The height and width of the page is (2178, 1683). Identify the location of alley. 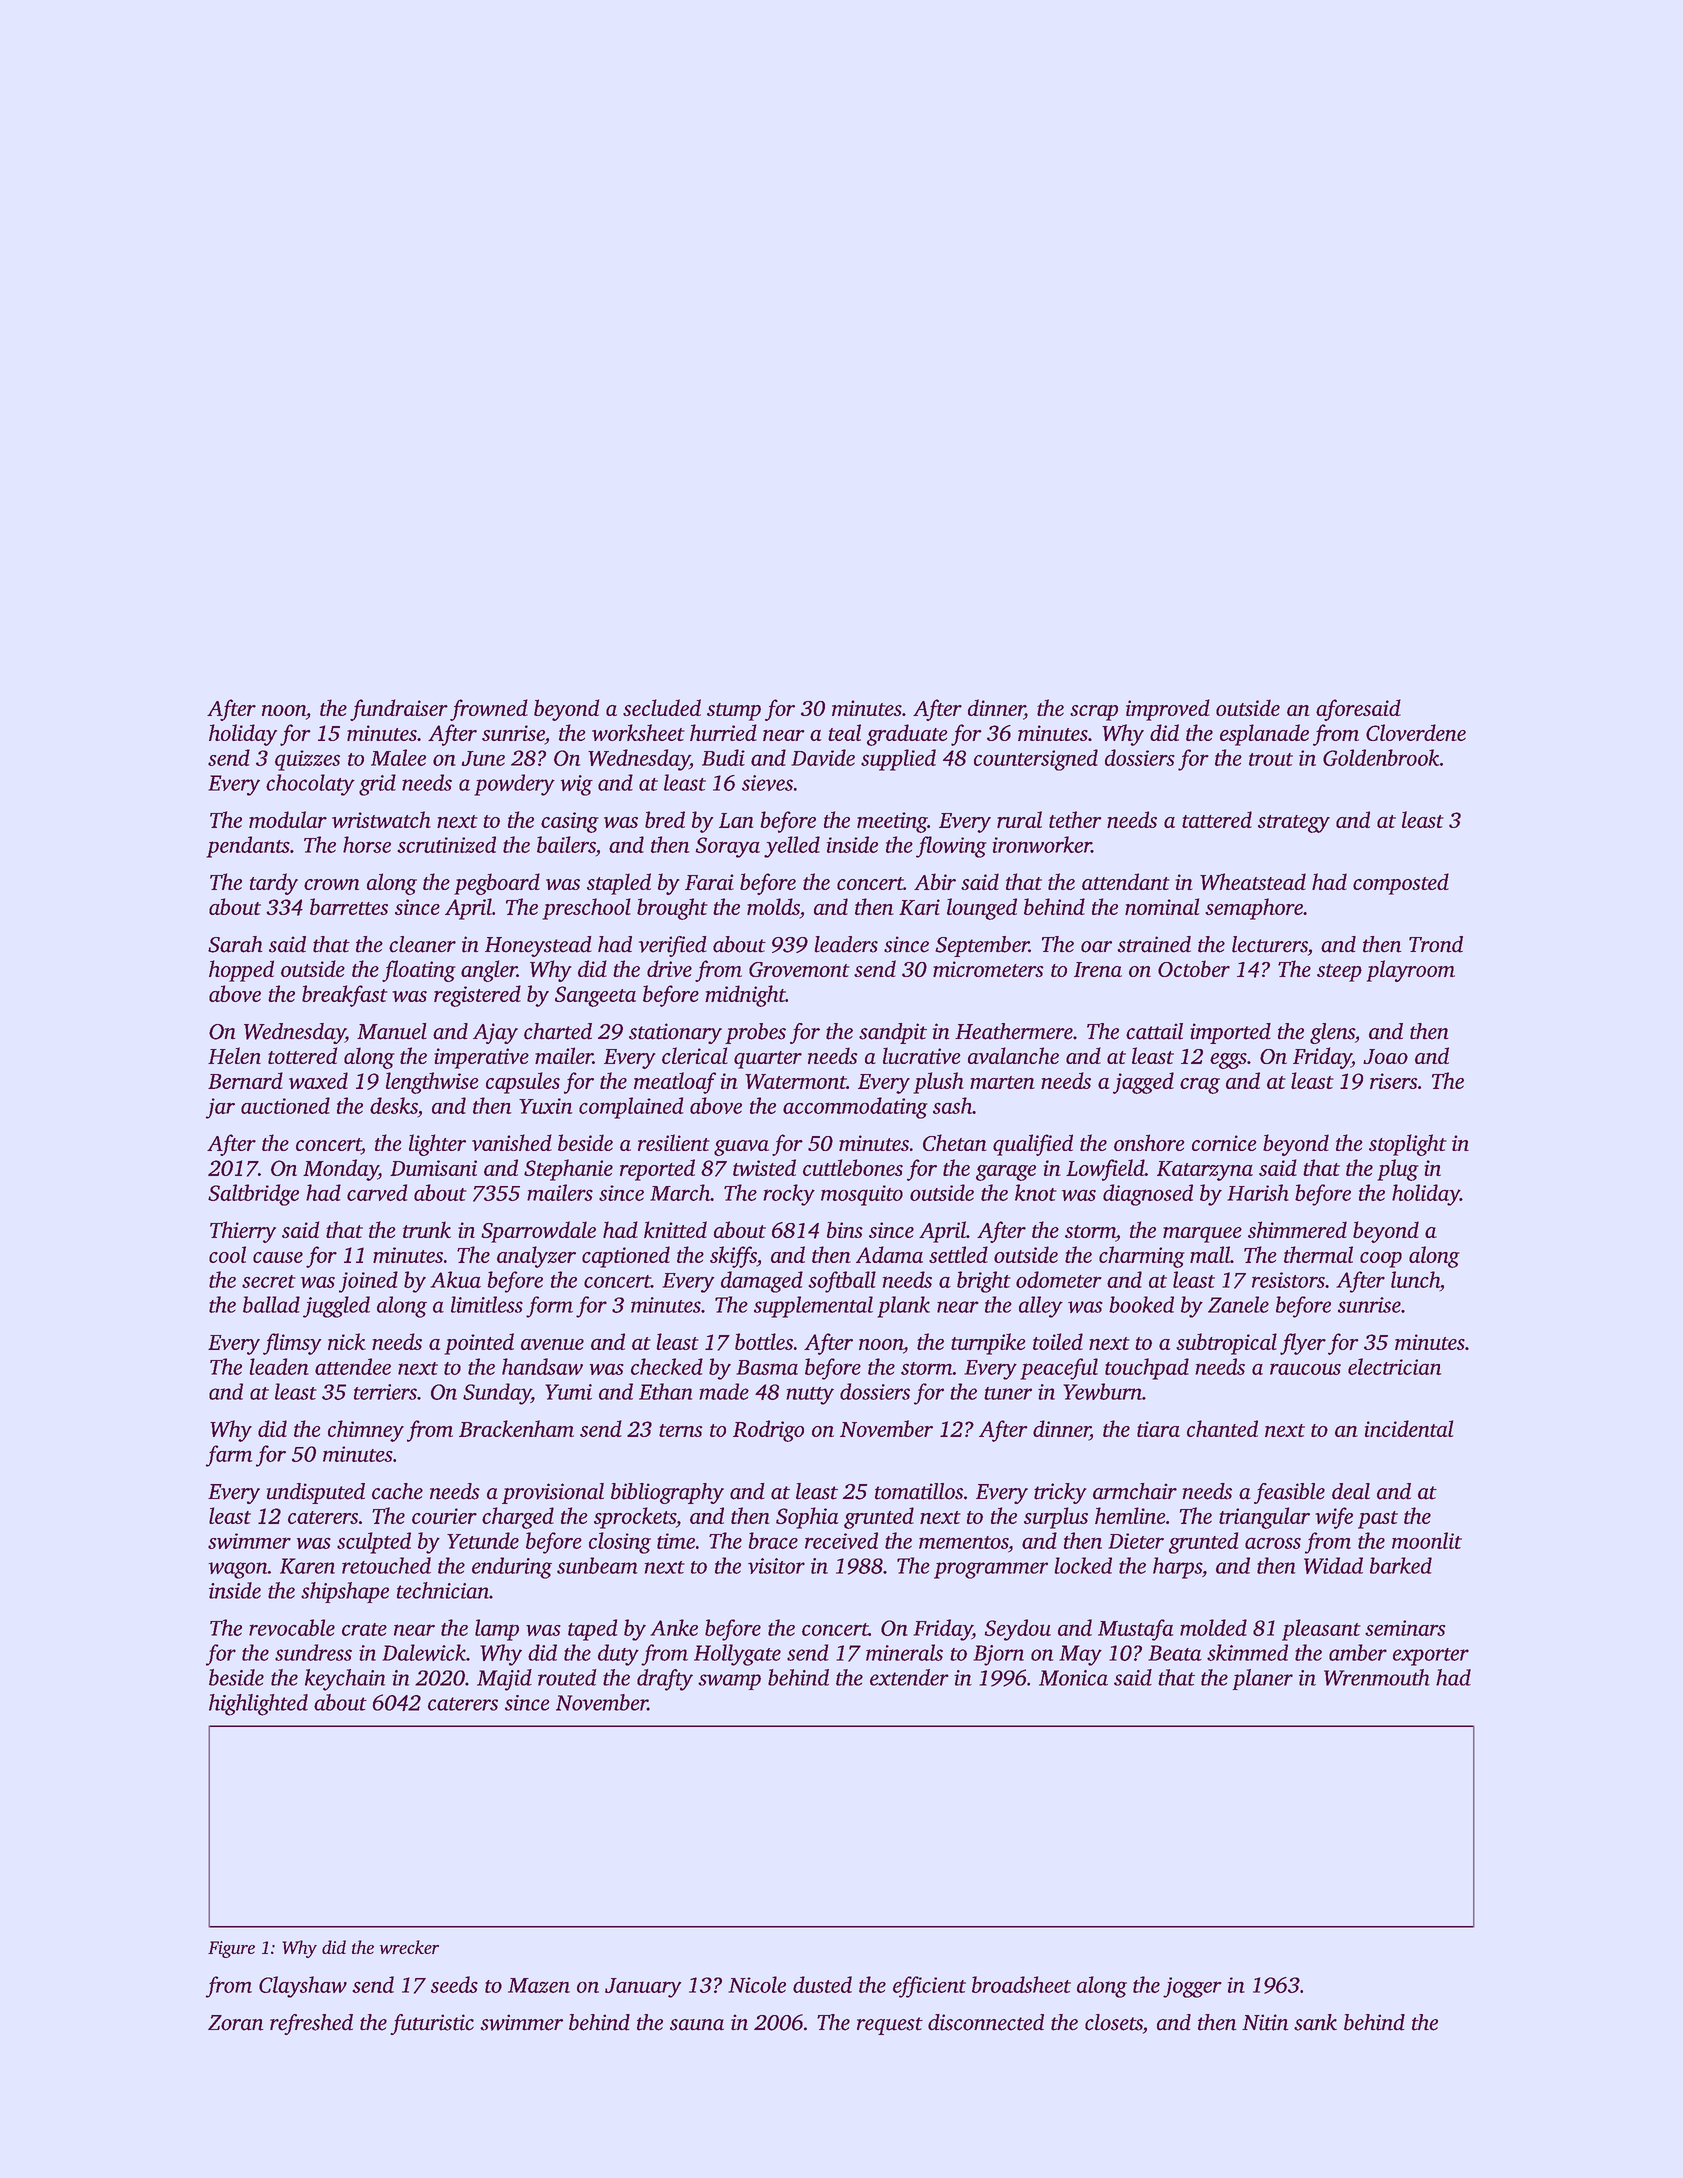
(1041, 1307).
